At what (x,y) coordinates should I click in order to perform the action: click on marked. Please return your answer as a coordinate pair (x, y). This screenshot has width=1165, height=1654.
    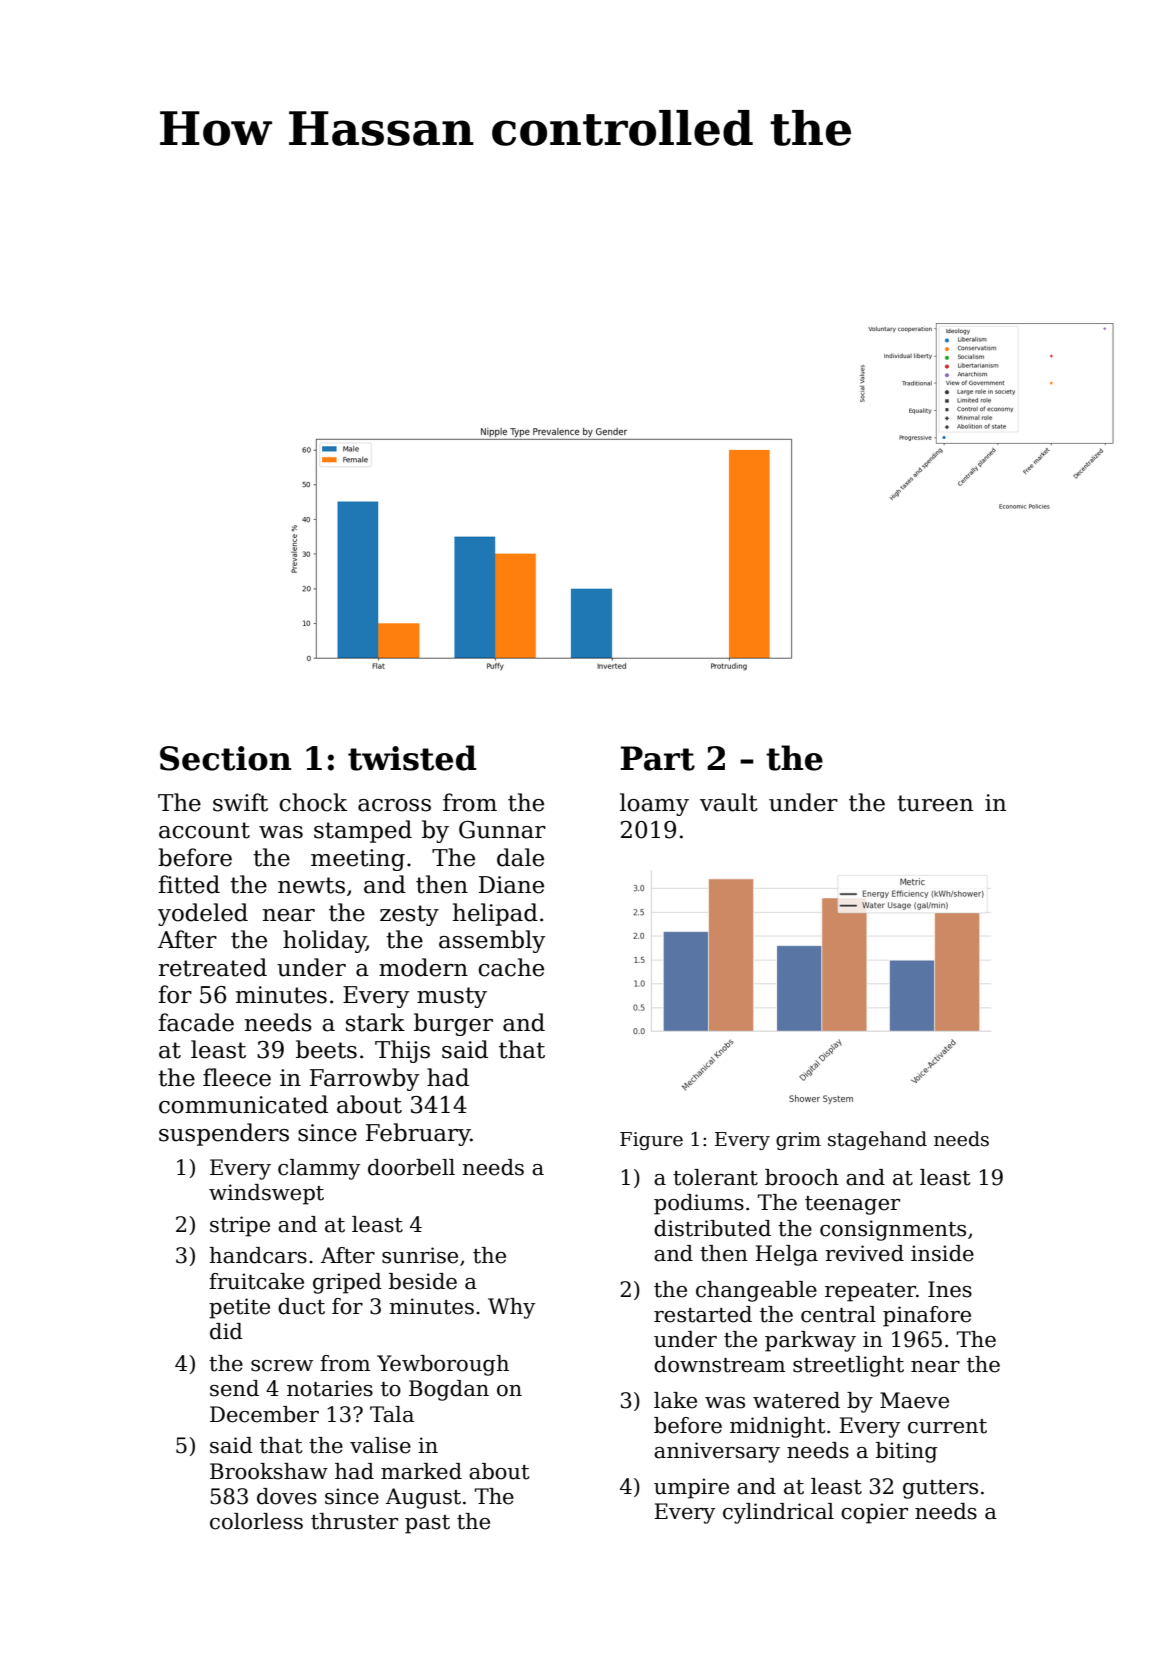
    Looking at the image, I should click on (421, 1471).
